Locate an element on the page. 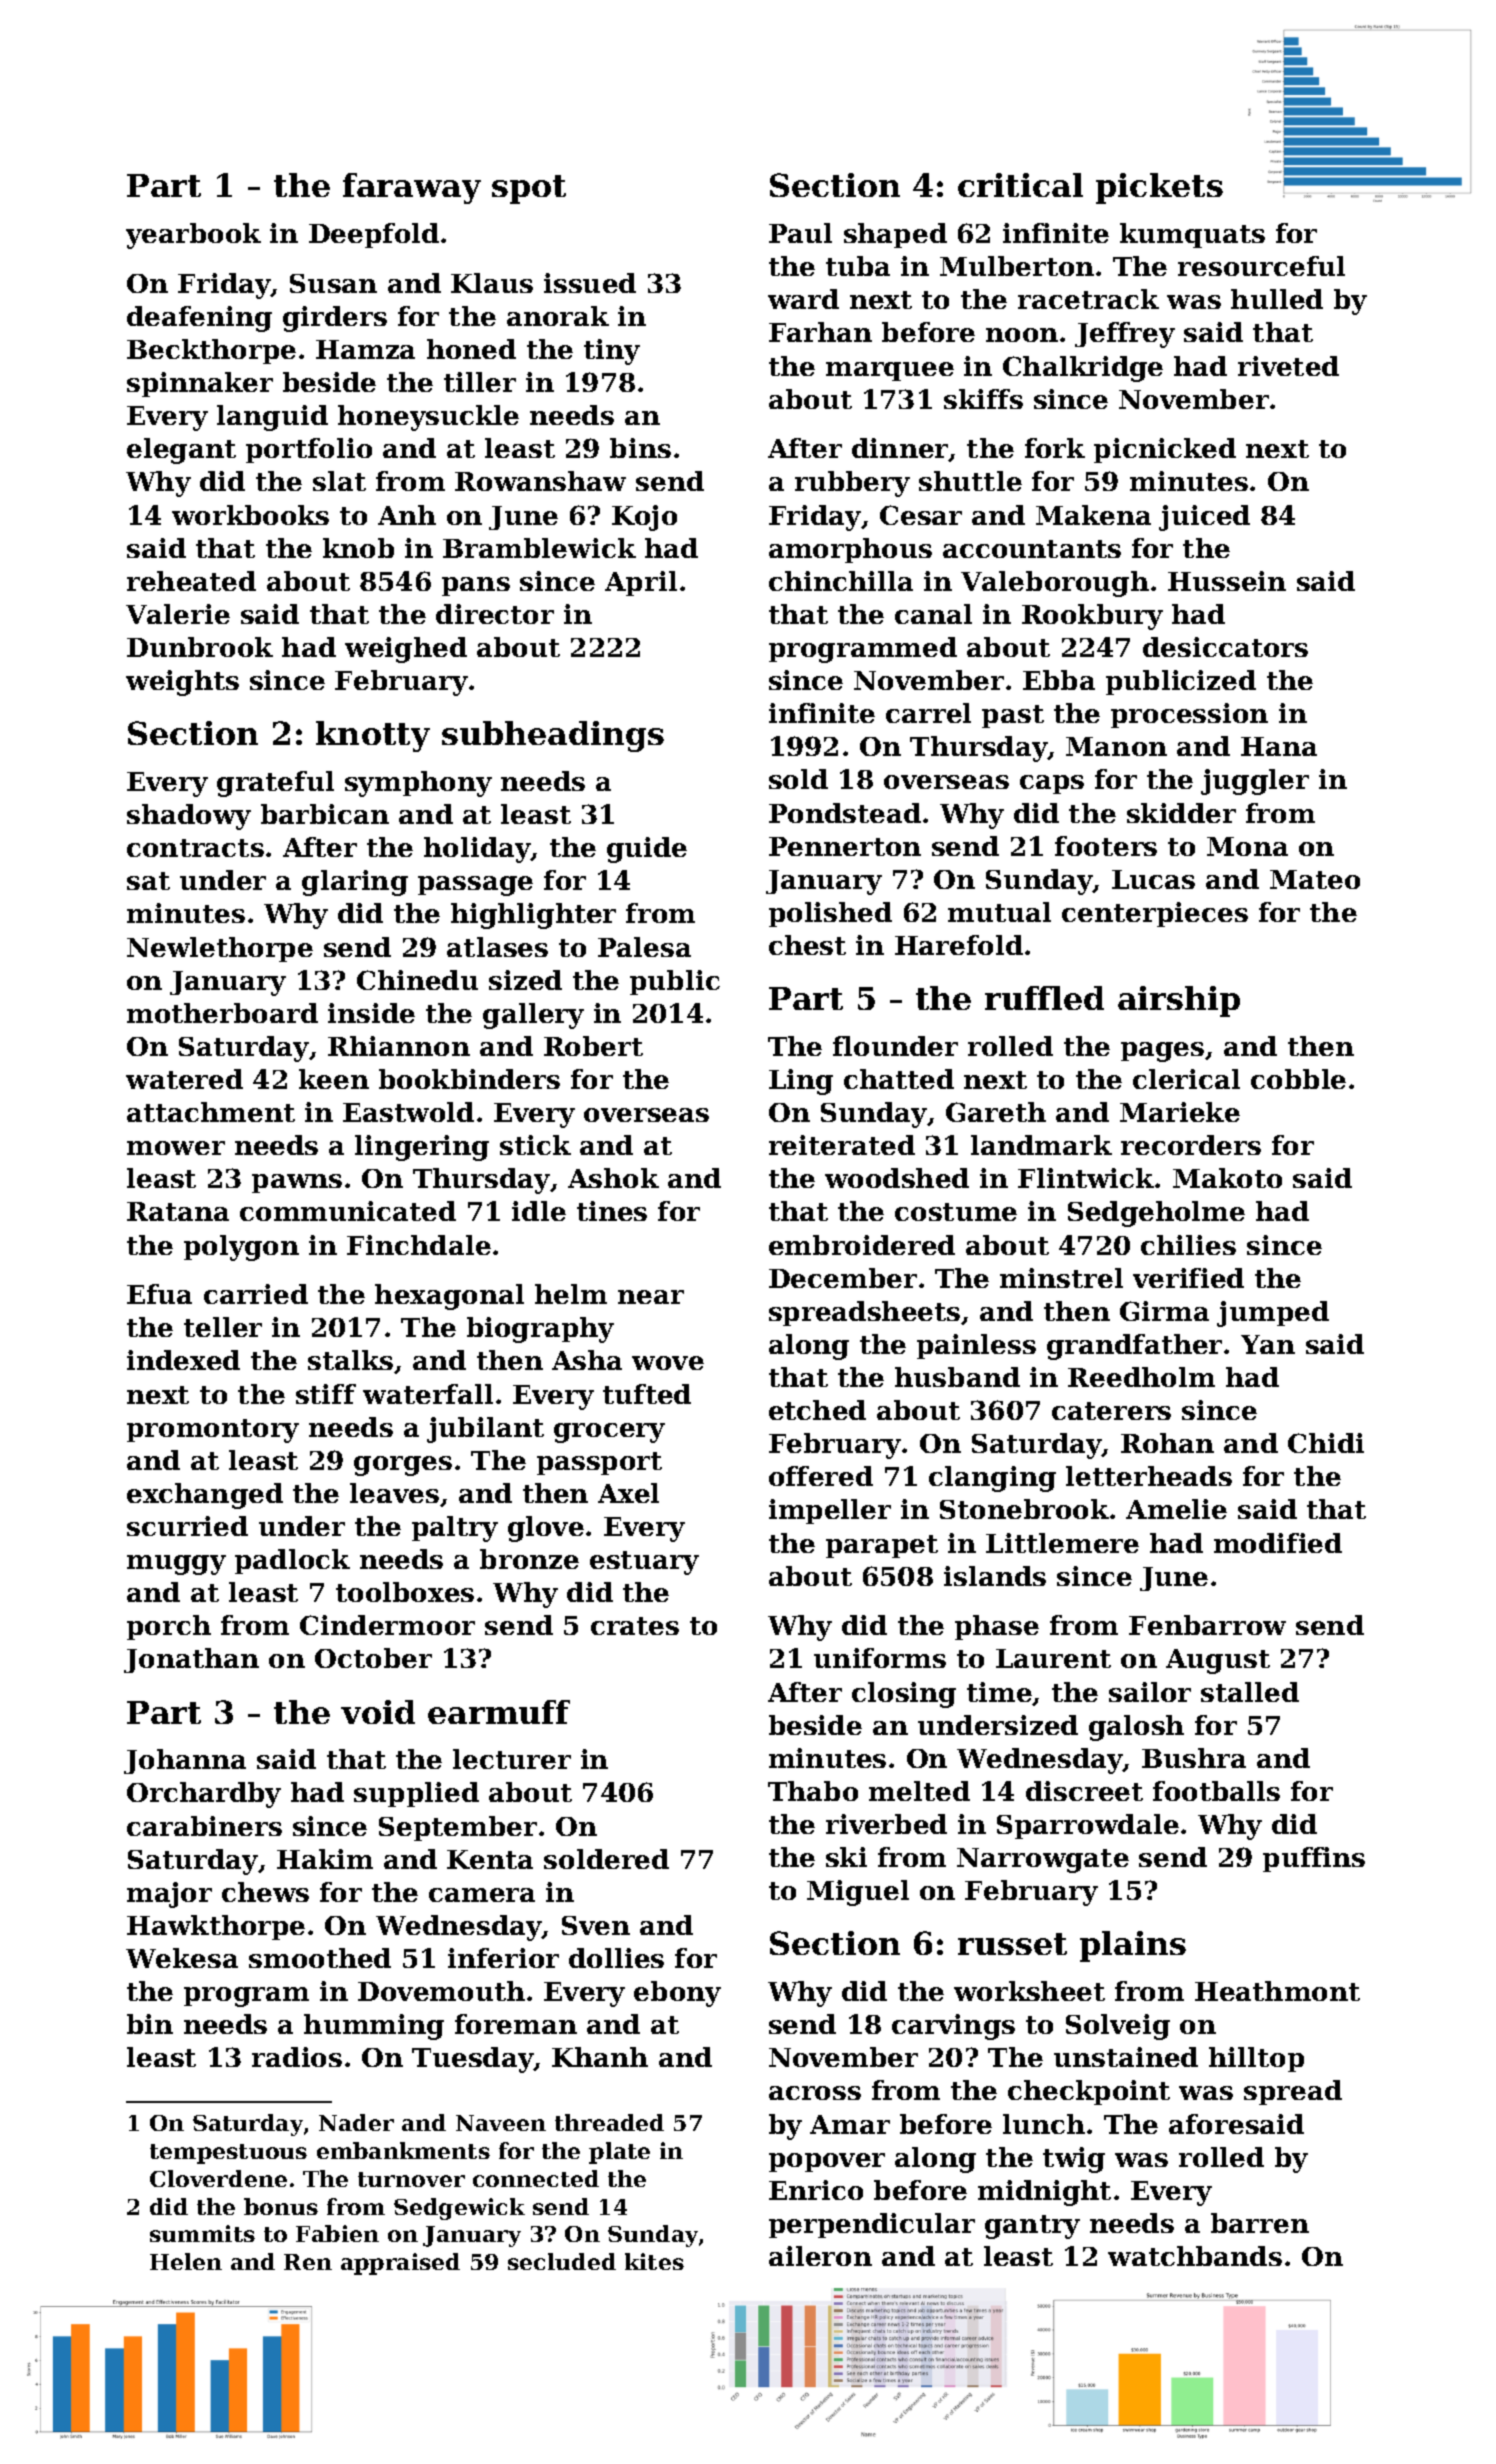  keen is located at coordinates (334, 1079).
